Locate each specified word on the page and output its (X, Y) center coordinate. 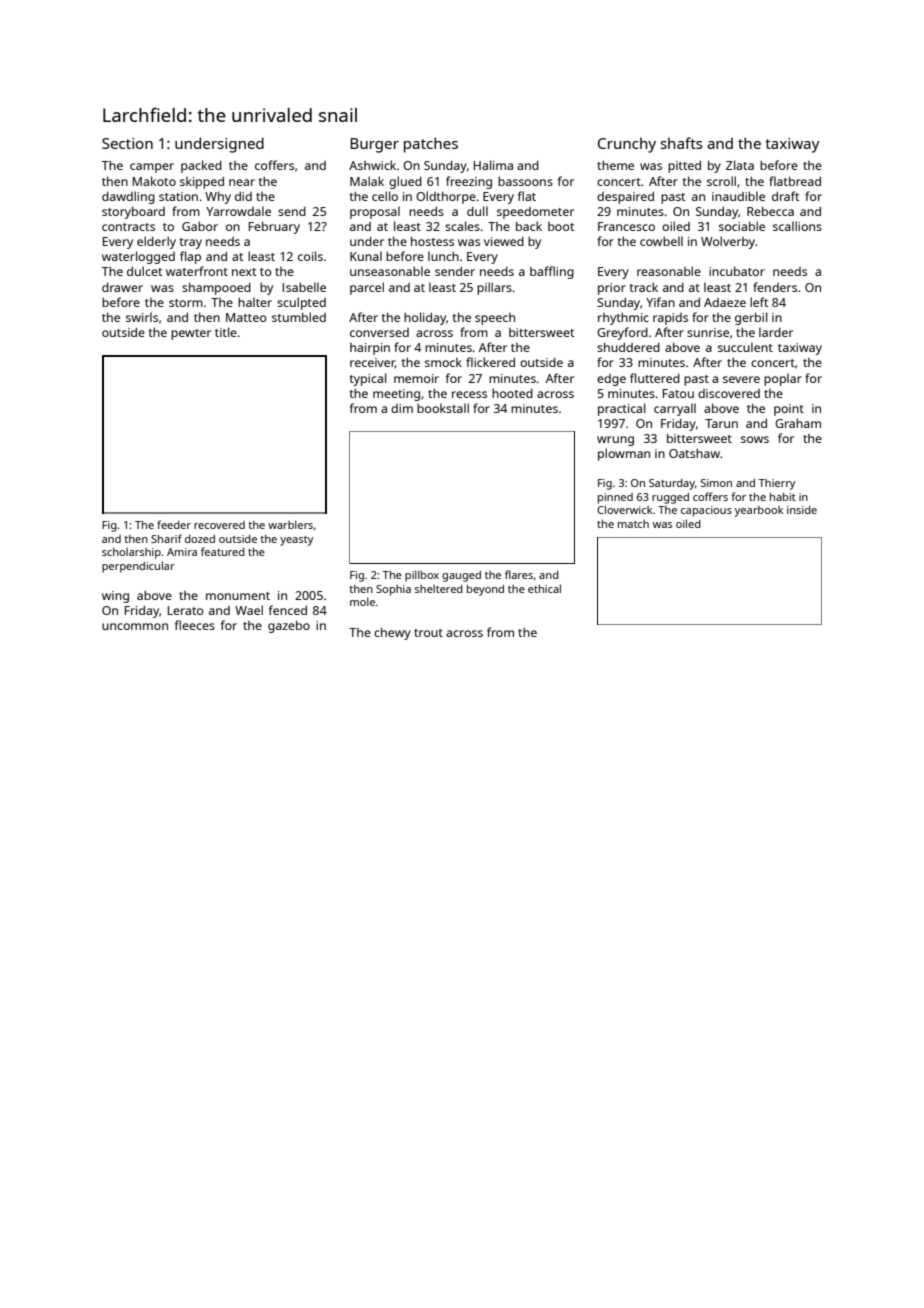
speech (495, 319)
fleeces (195, 625)
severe (741, 379)
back (529, 226)
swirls (142, 317)
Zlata (740, 165)
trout (428, 633)
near (242, 182)
